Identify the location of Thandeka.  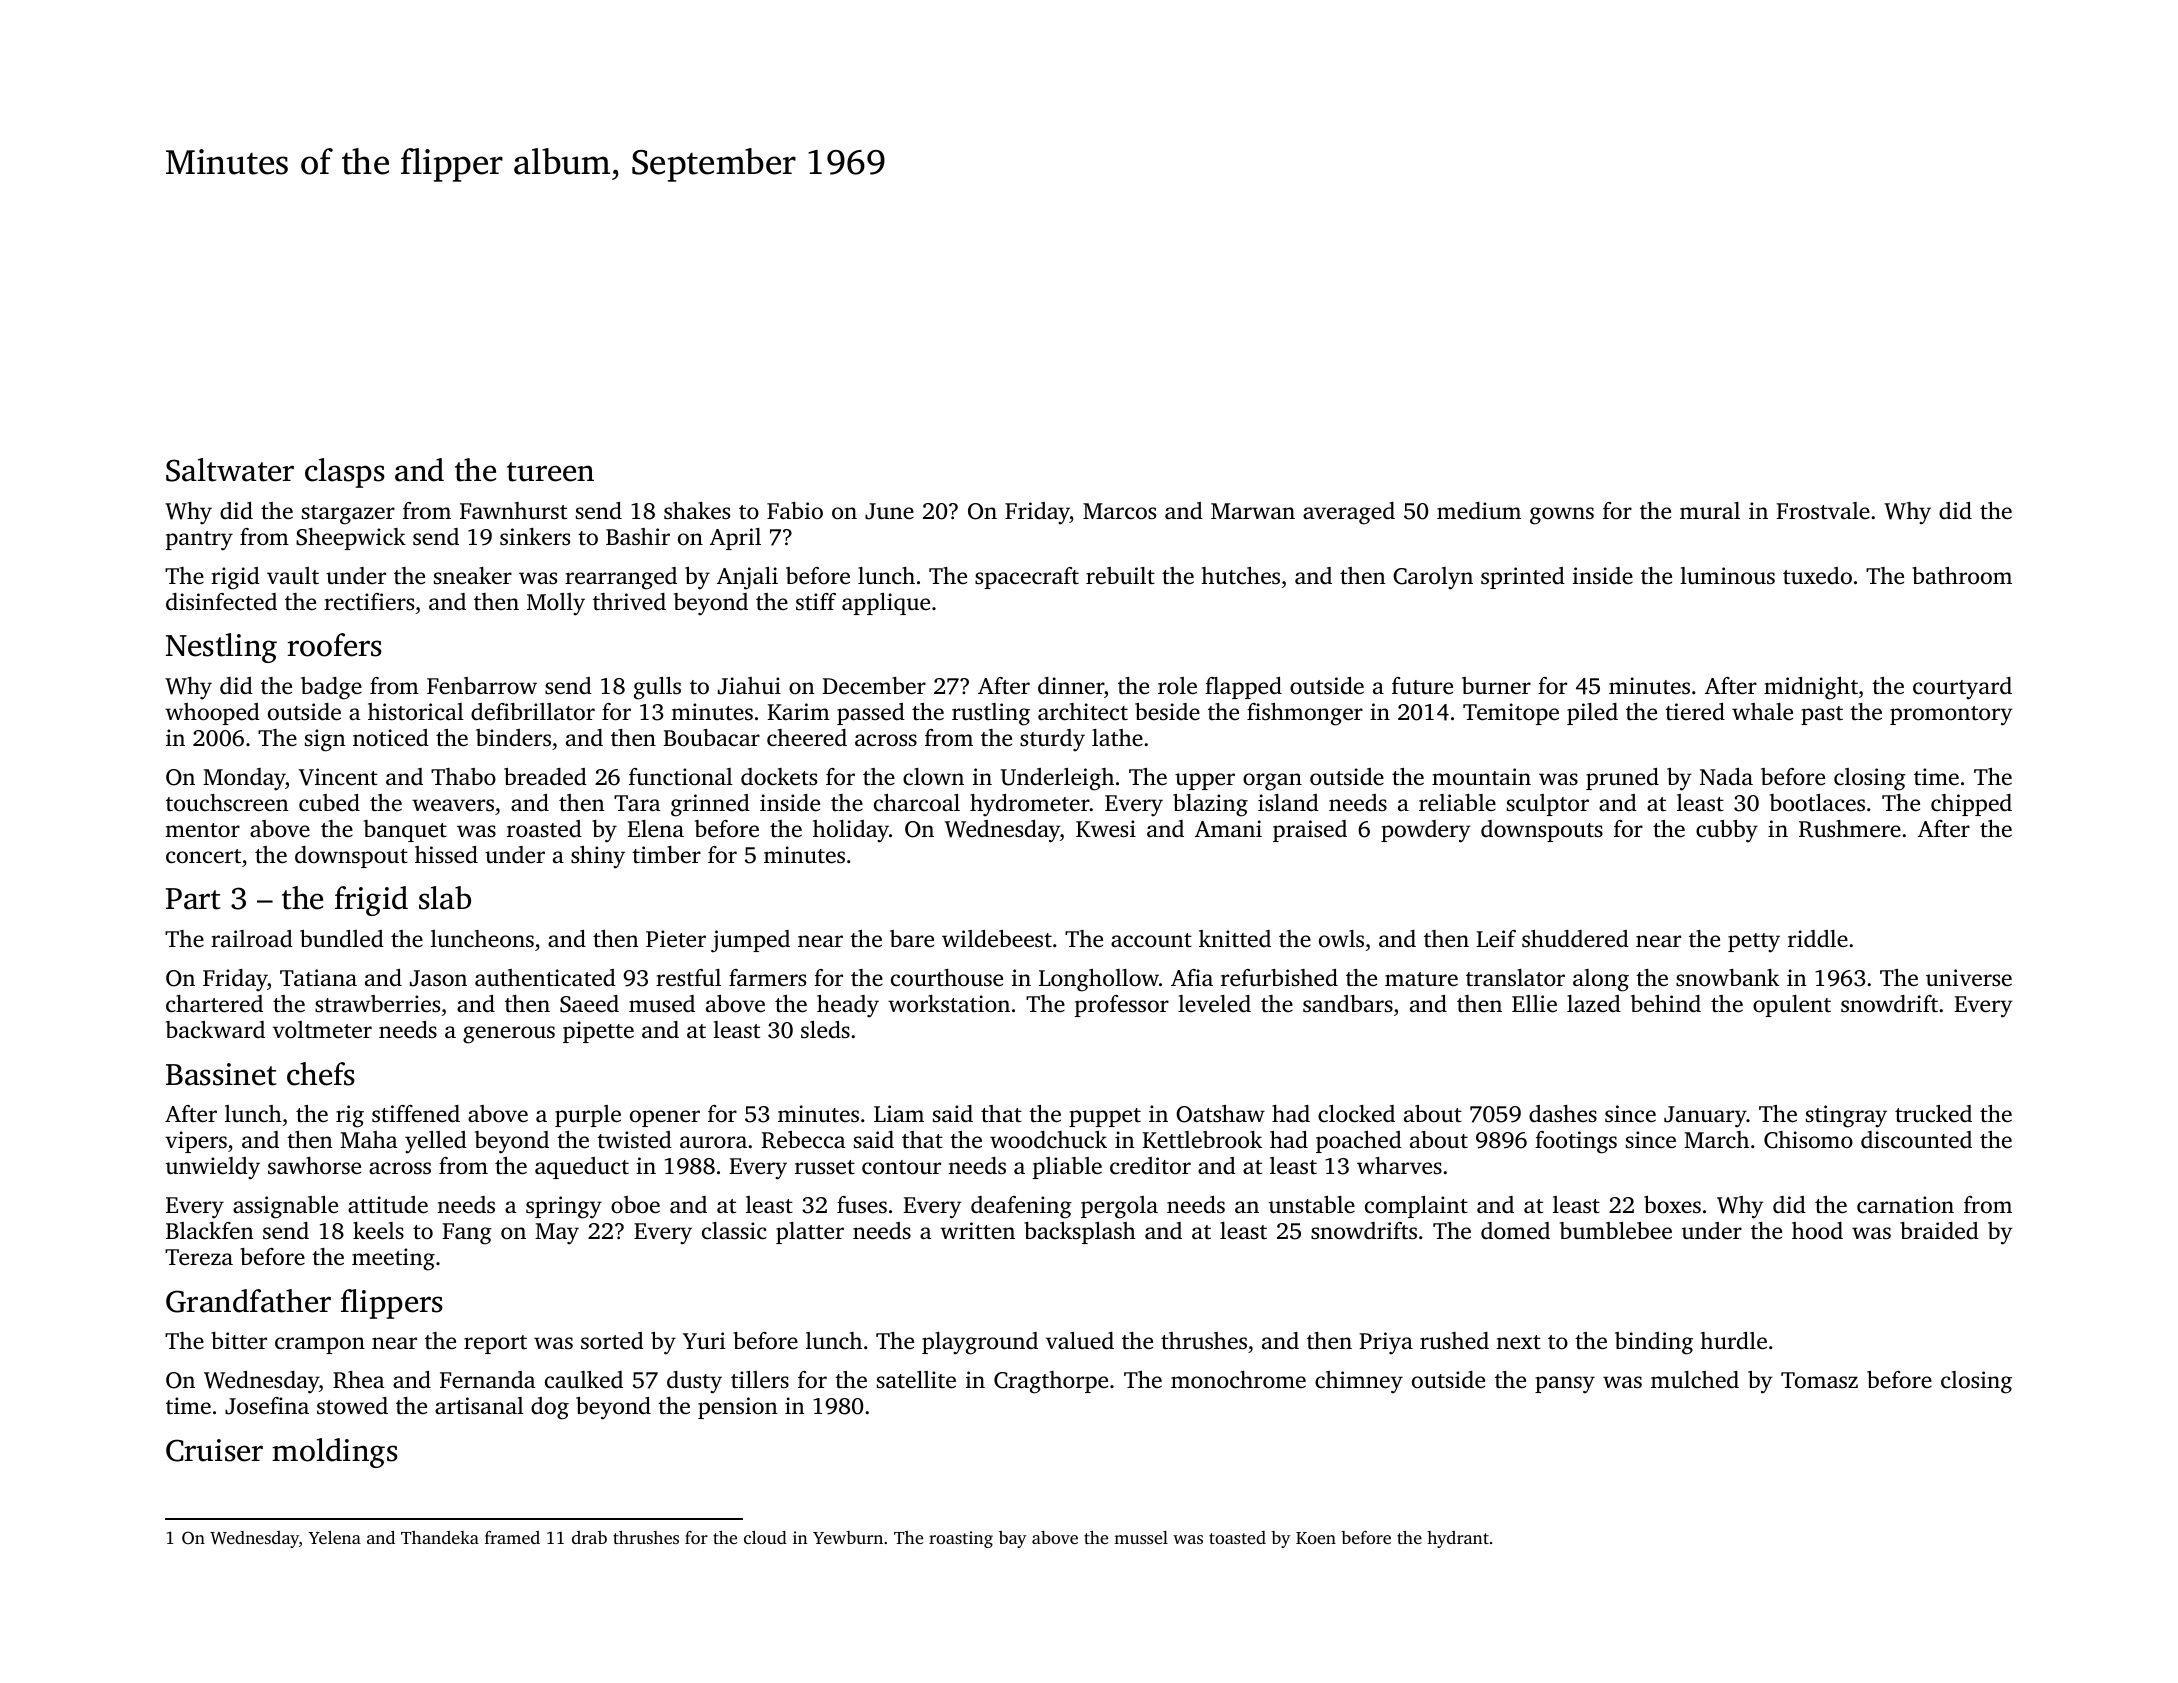
(440, 1537).
